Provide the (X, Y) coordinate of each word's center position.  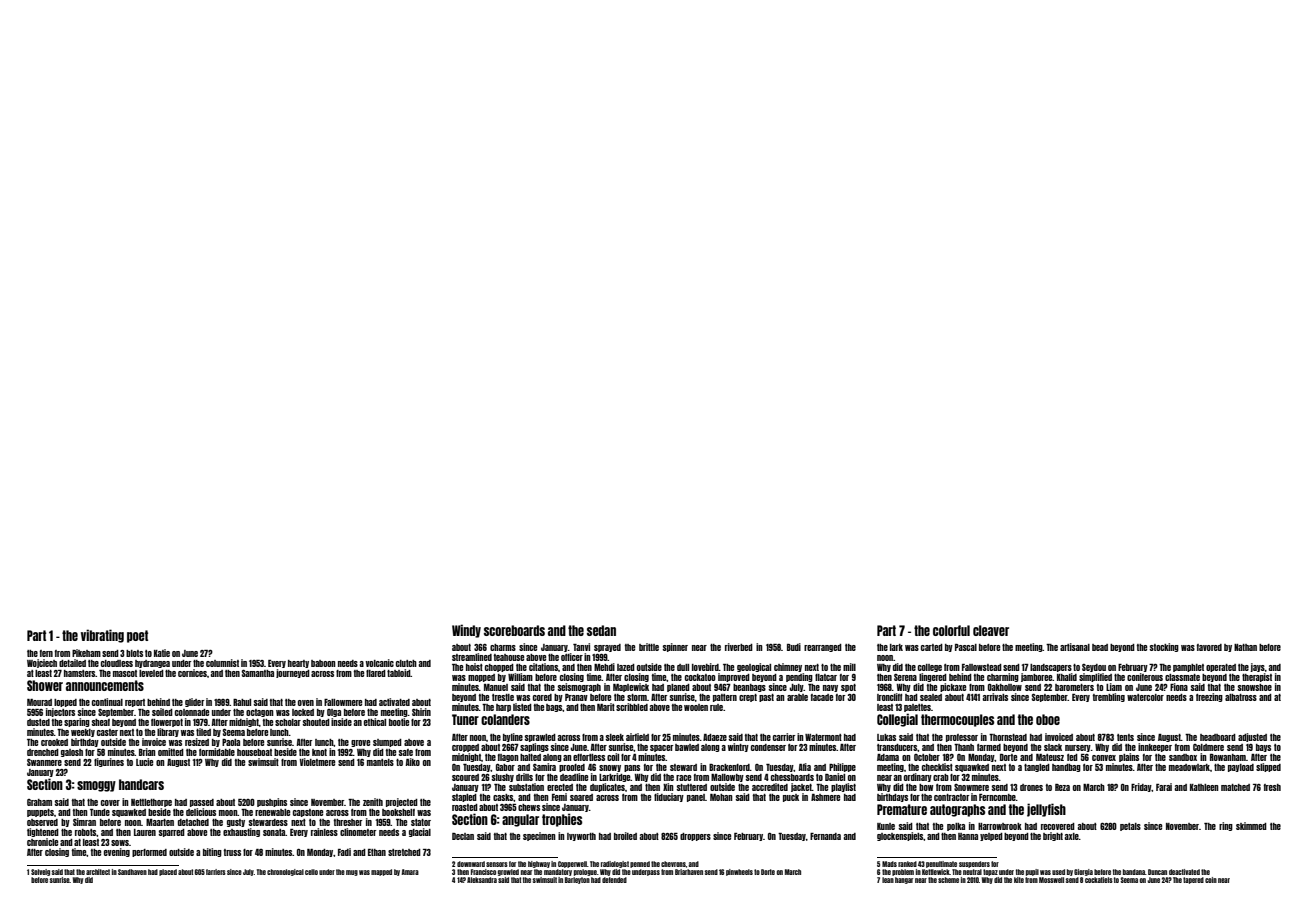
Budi (794, 647)
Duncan (1157, 872)
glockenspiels (900, 836)
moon (228, 813)
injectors (60, 712)
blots (134, 653)
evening (117, 852)
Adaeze (715, 737)
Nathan (1245, 647)
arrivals (995, 697)
